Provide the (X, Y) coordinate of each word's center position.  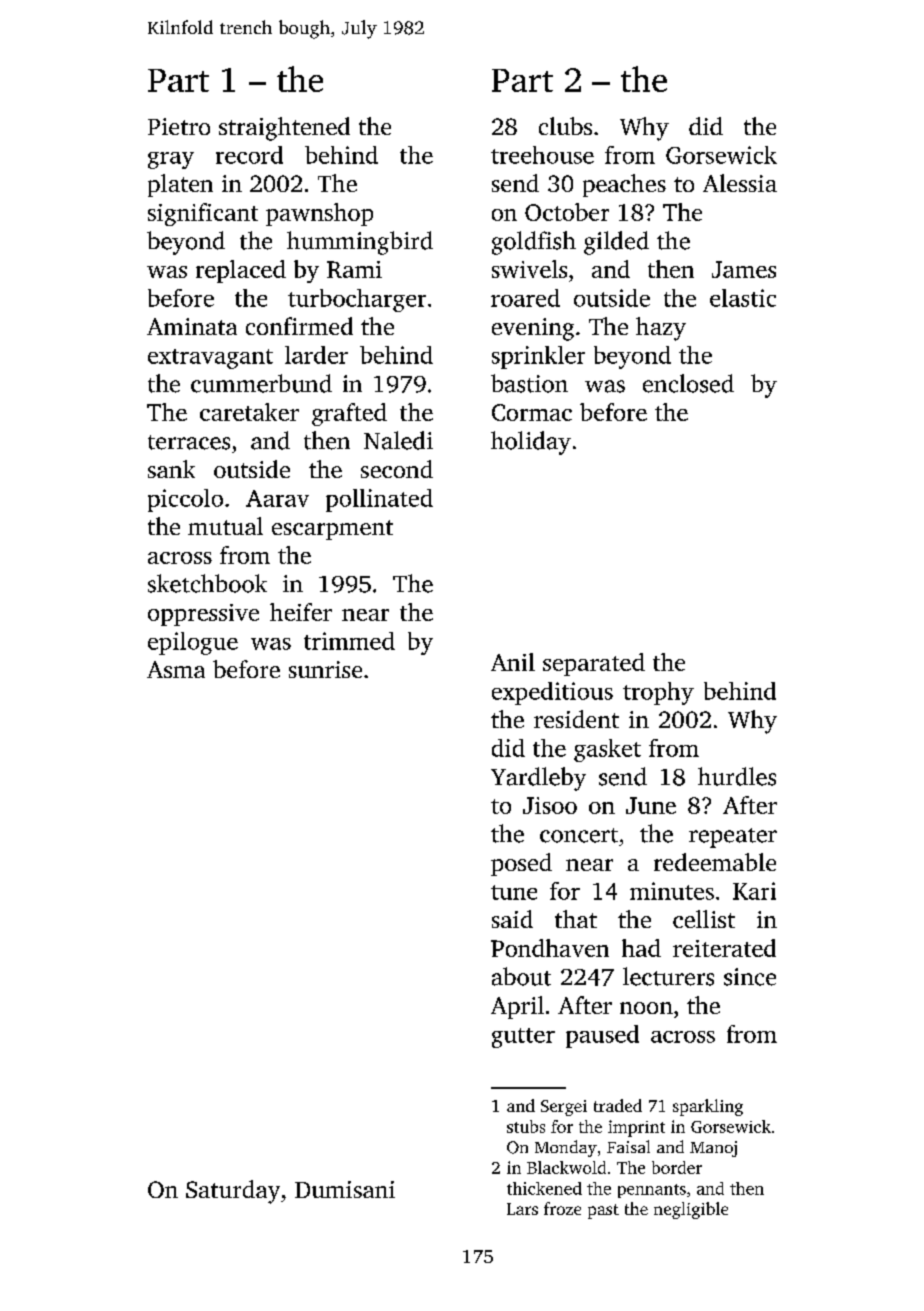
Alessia (740, 183)
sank (171, 469)
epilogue (193, 643)
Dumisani (345, 1189)
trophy (658, 693)
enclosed (688, 383)
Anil (513, 662)
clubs (565, 126)
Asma (176, 669)
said (512, 919)
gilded (616, 243)
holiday (531, 443)
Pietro (179, 126)
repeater (733, 838)
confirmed (299, 326)
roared (525, 298)
